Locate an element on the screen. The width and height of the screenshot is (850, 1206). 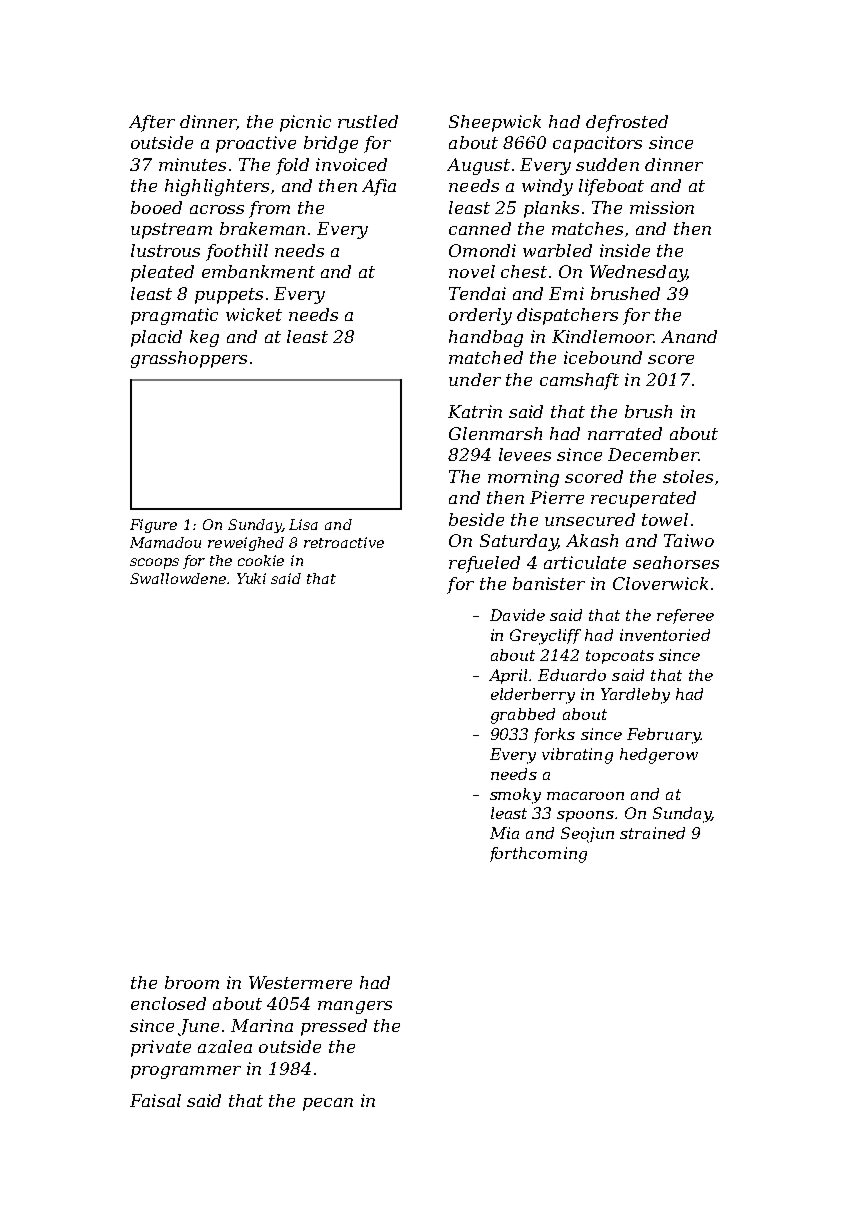
strained is located at coordinates (652, 833).
